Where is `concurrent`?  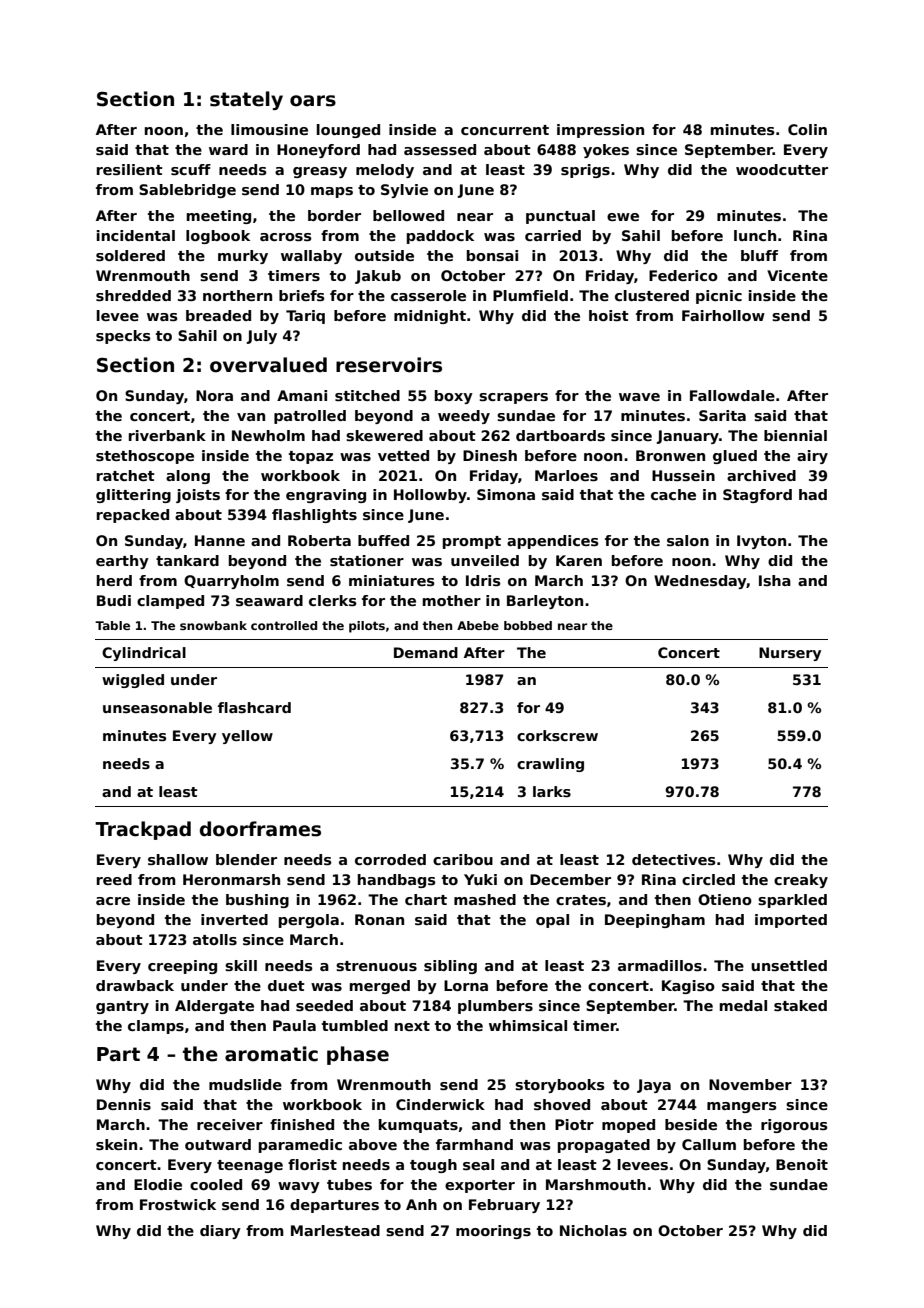
concurrent is located at coordinates (505, 130).
